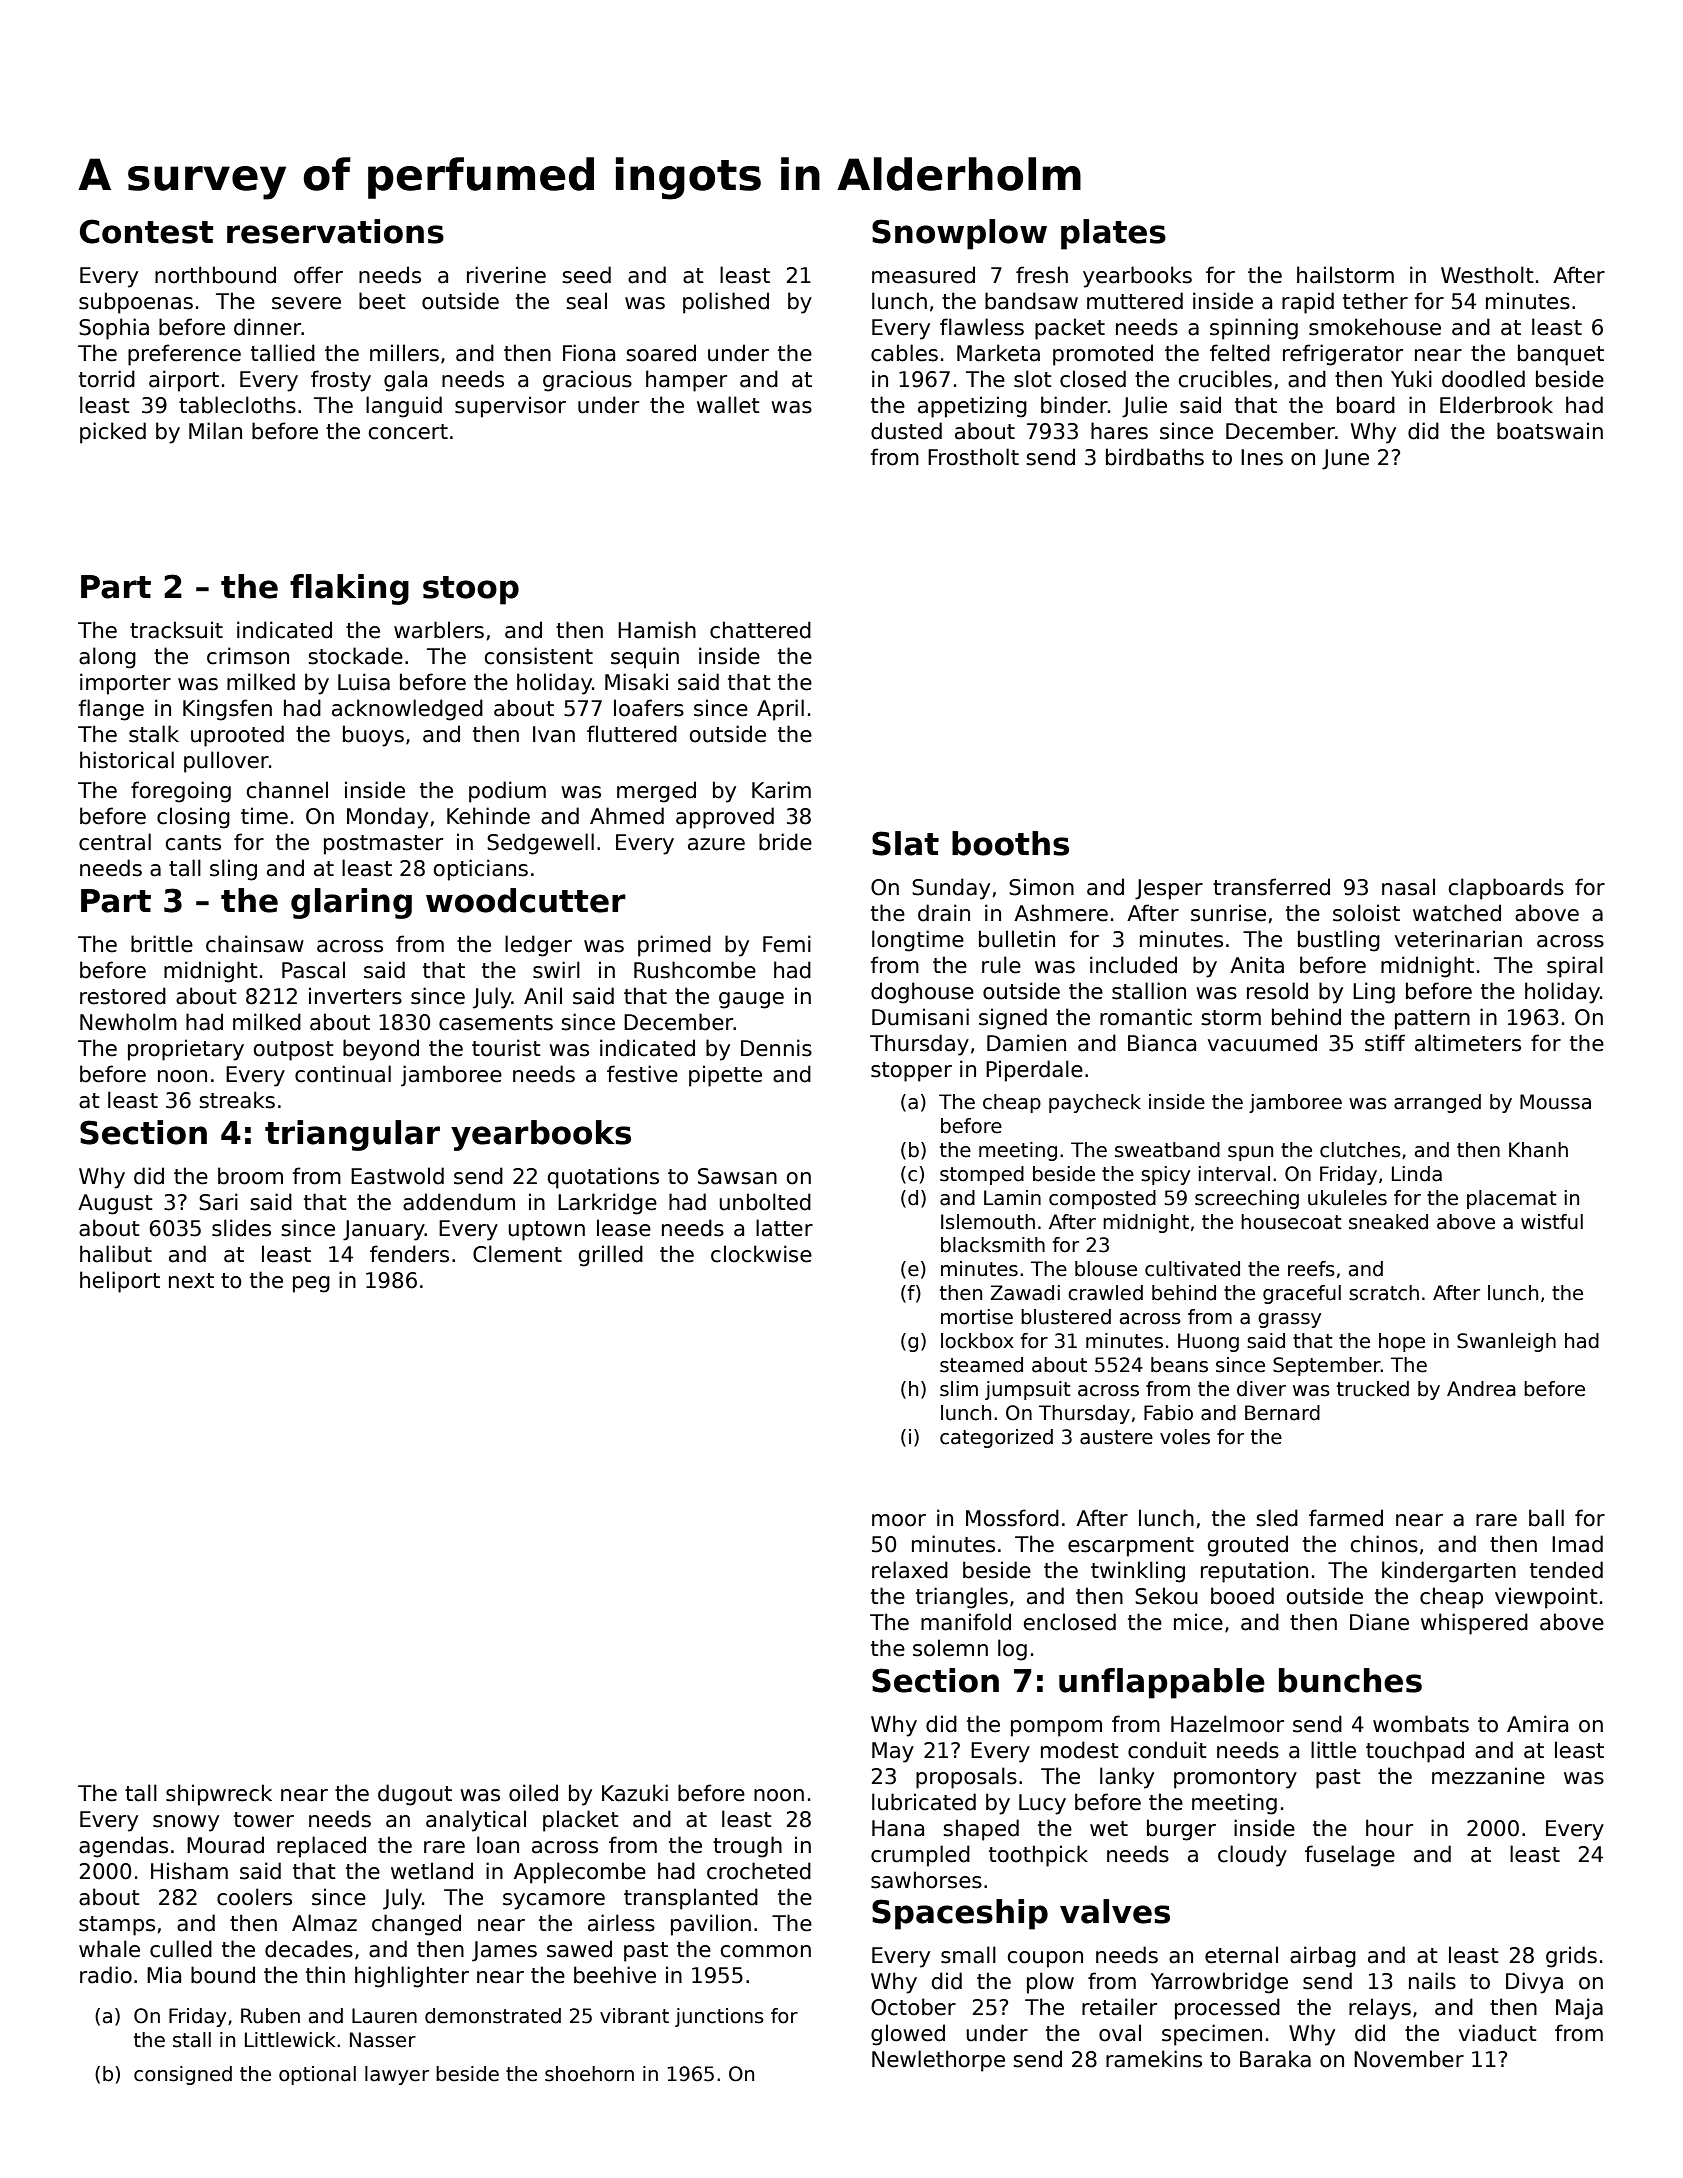 This screenshot has height=2178, width=1683. I want to click on lawyer, so click(397, 2075).
